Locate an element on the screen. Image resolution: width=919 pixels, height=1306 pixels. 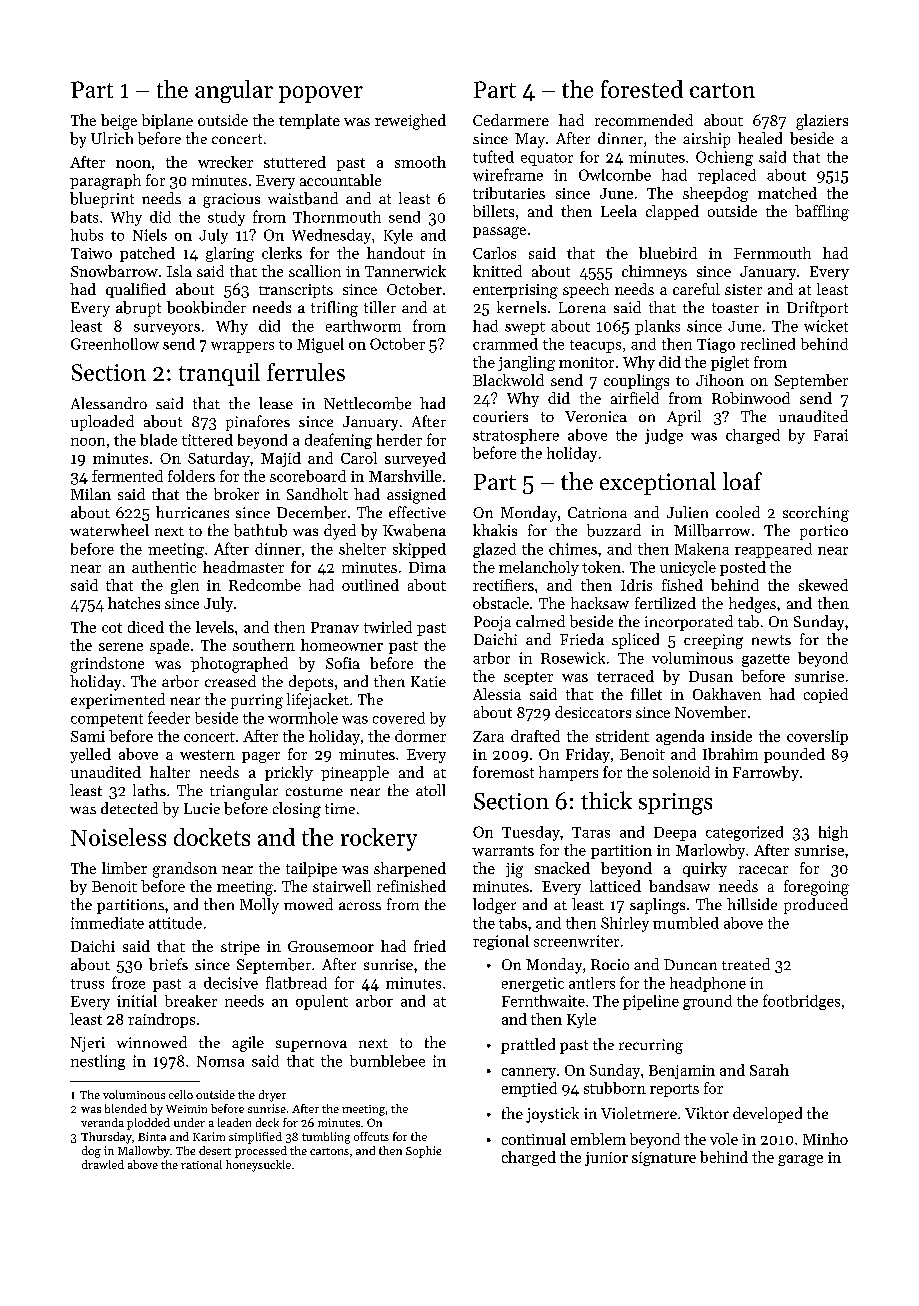
coverslip is located at coordinates (817, 737).
